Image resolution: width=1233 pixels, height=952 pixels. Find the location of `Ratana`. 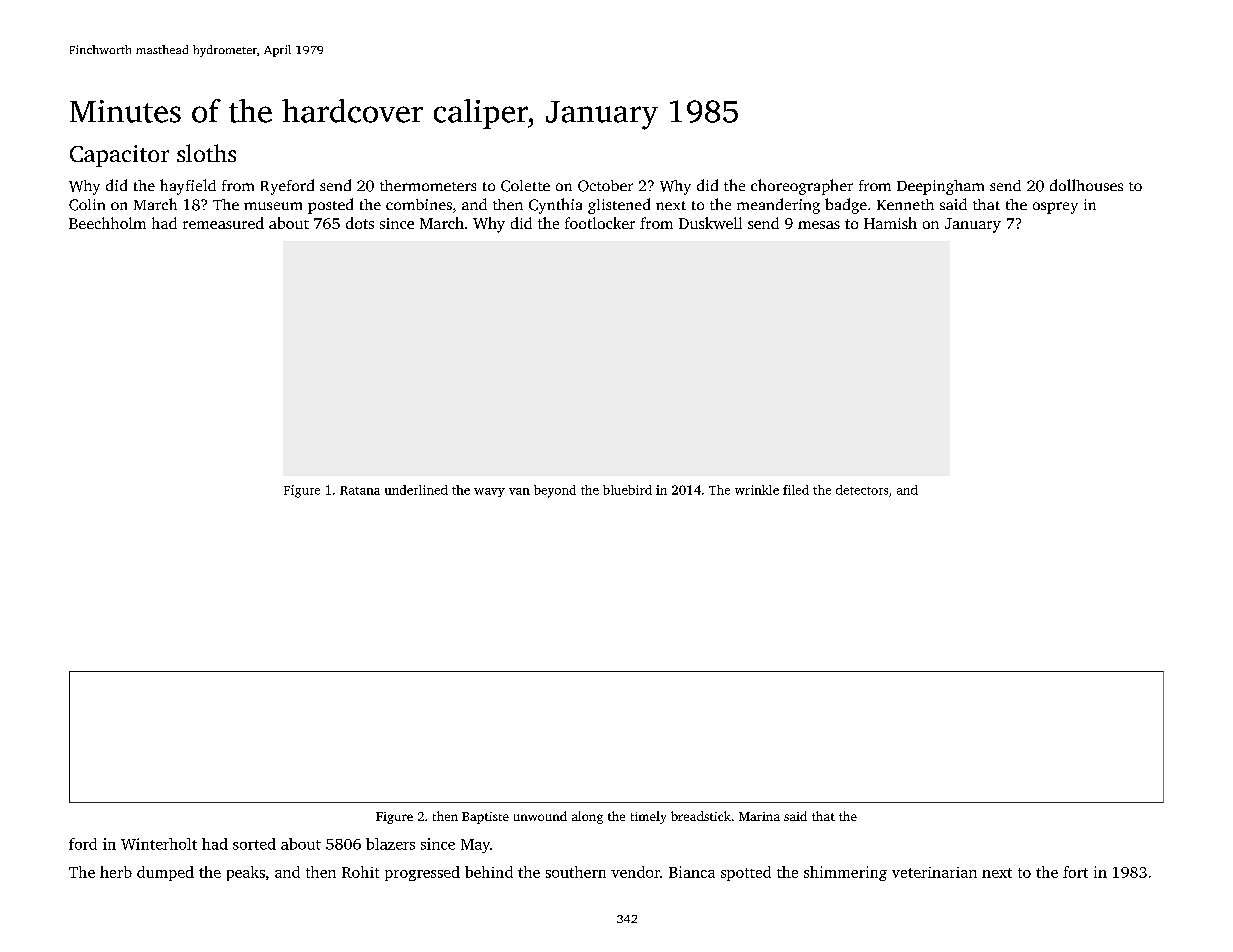

Ratana is located at coordinates (360, 490).
